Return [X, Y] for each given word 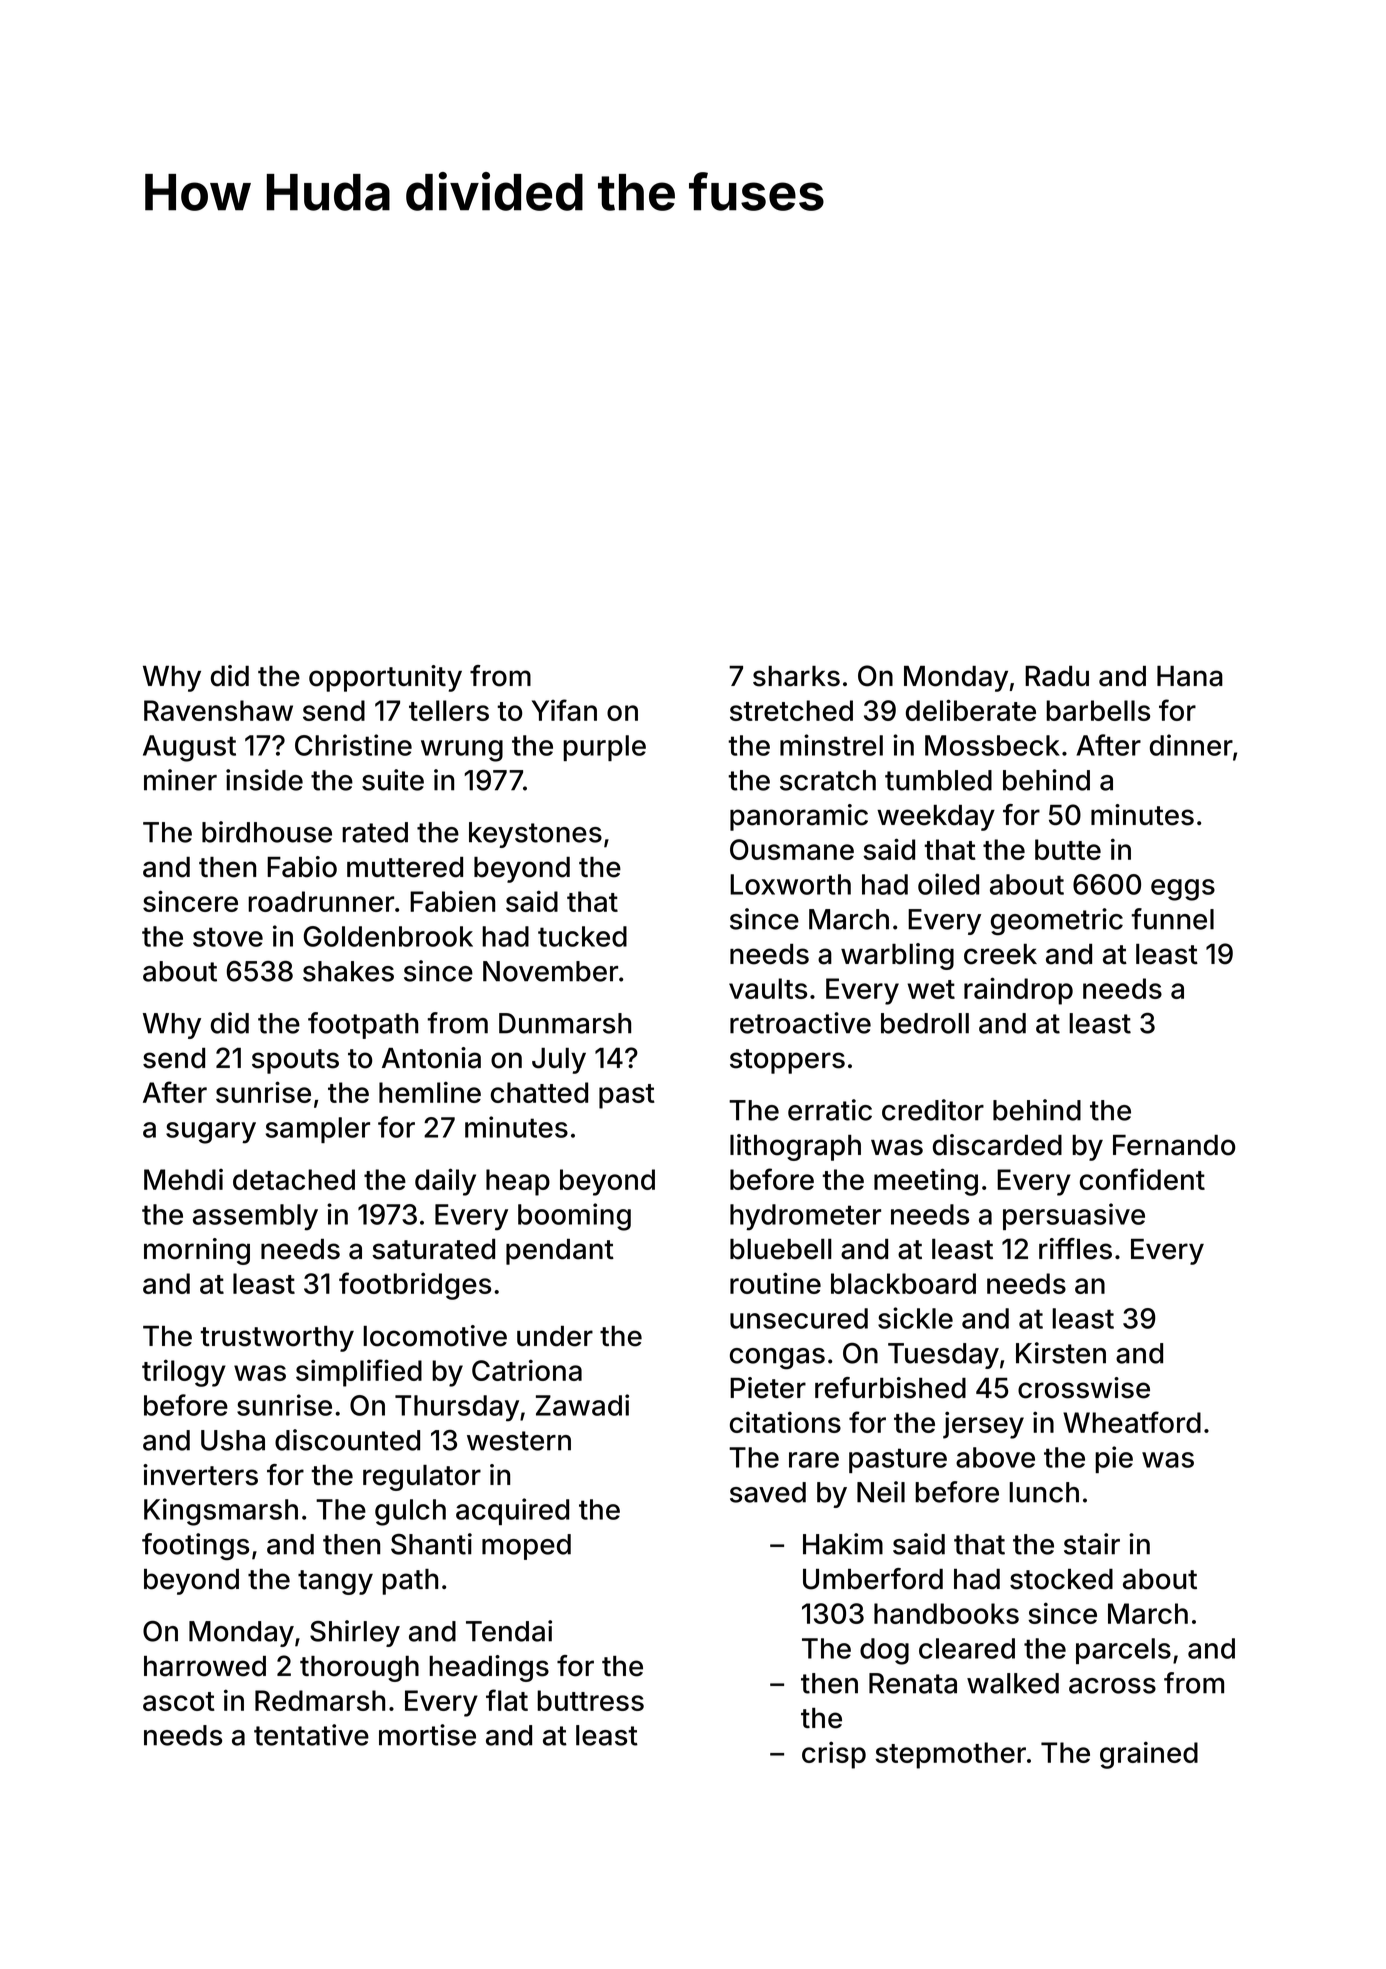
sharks [796, 676]
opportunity [385, 678]
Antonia [431, 1058]
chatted [539, 1092]
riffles [1075, 1249]
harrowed [205, 1666]
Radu [1057, 676]
